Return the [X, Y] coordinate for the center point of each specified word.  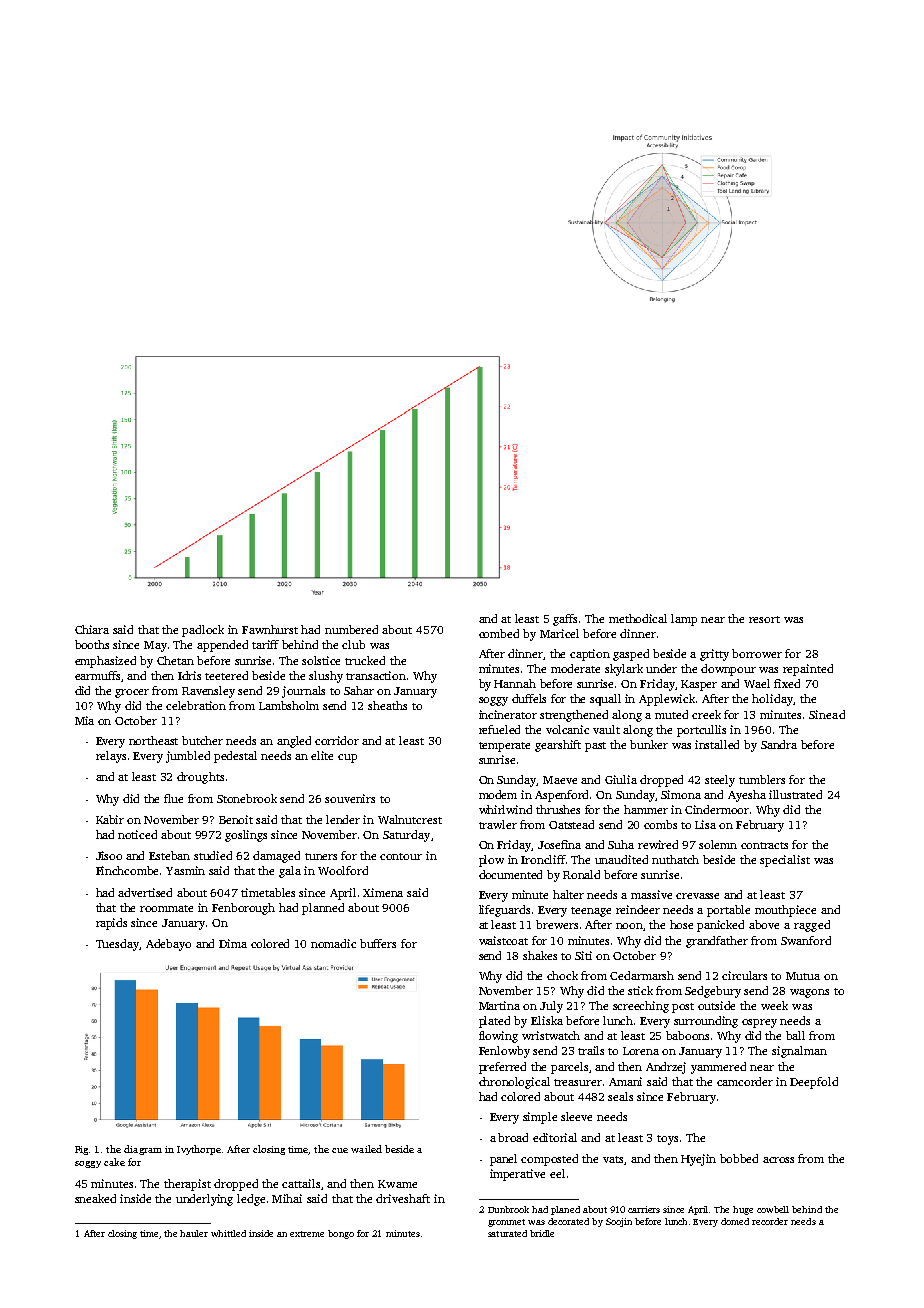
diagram [143, 1150]
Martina [499, 1005]
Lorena [641, 1051]
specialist [785, 861]
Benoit [236, 819]
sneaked [95, 1198]
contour [401, 856]
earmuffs [97, 675]
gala [290, 872]
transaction [376, 675]
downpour [728, 670]
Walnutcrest [410, 819]
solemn [718, 844]
